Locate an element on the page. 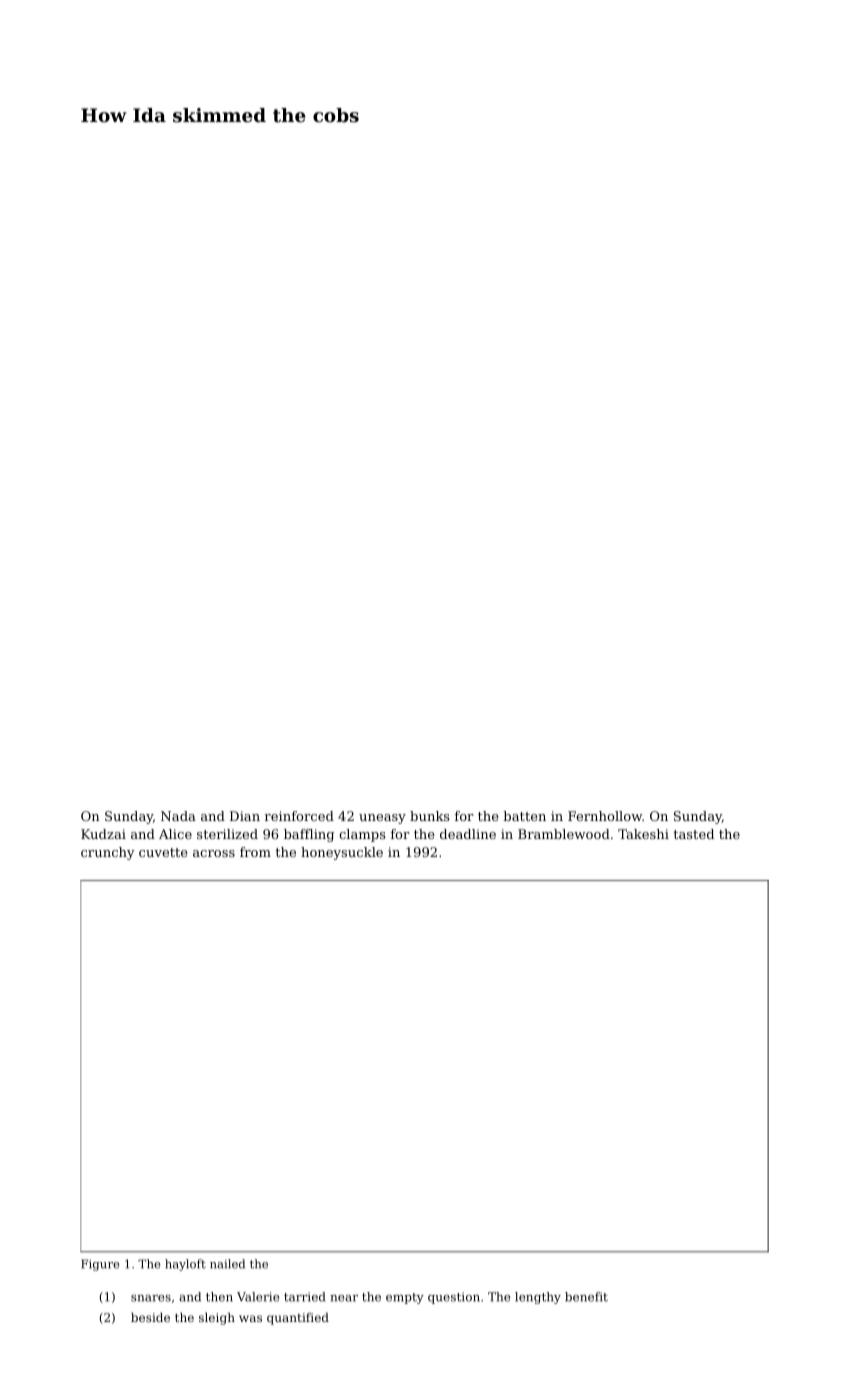  lengthy is located at coordinates (538, 1298).
